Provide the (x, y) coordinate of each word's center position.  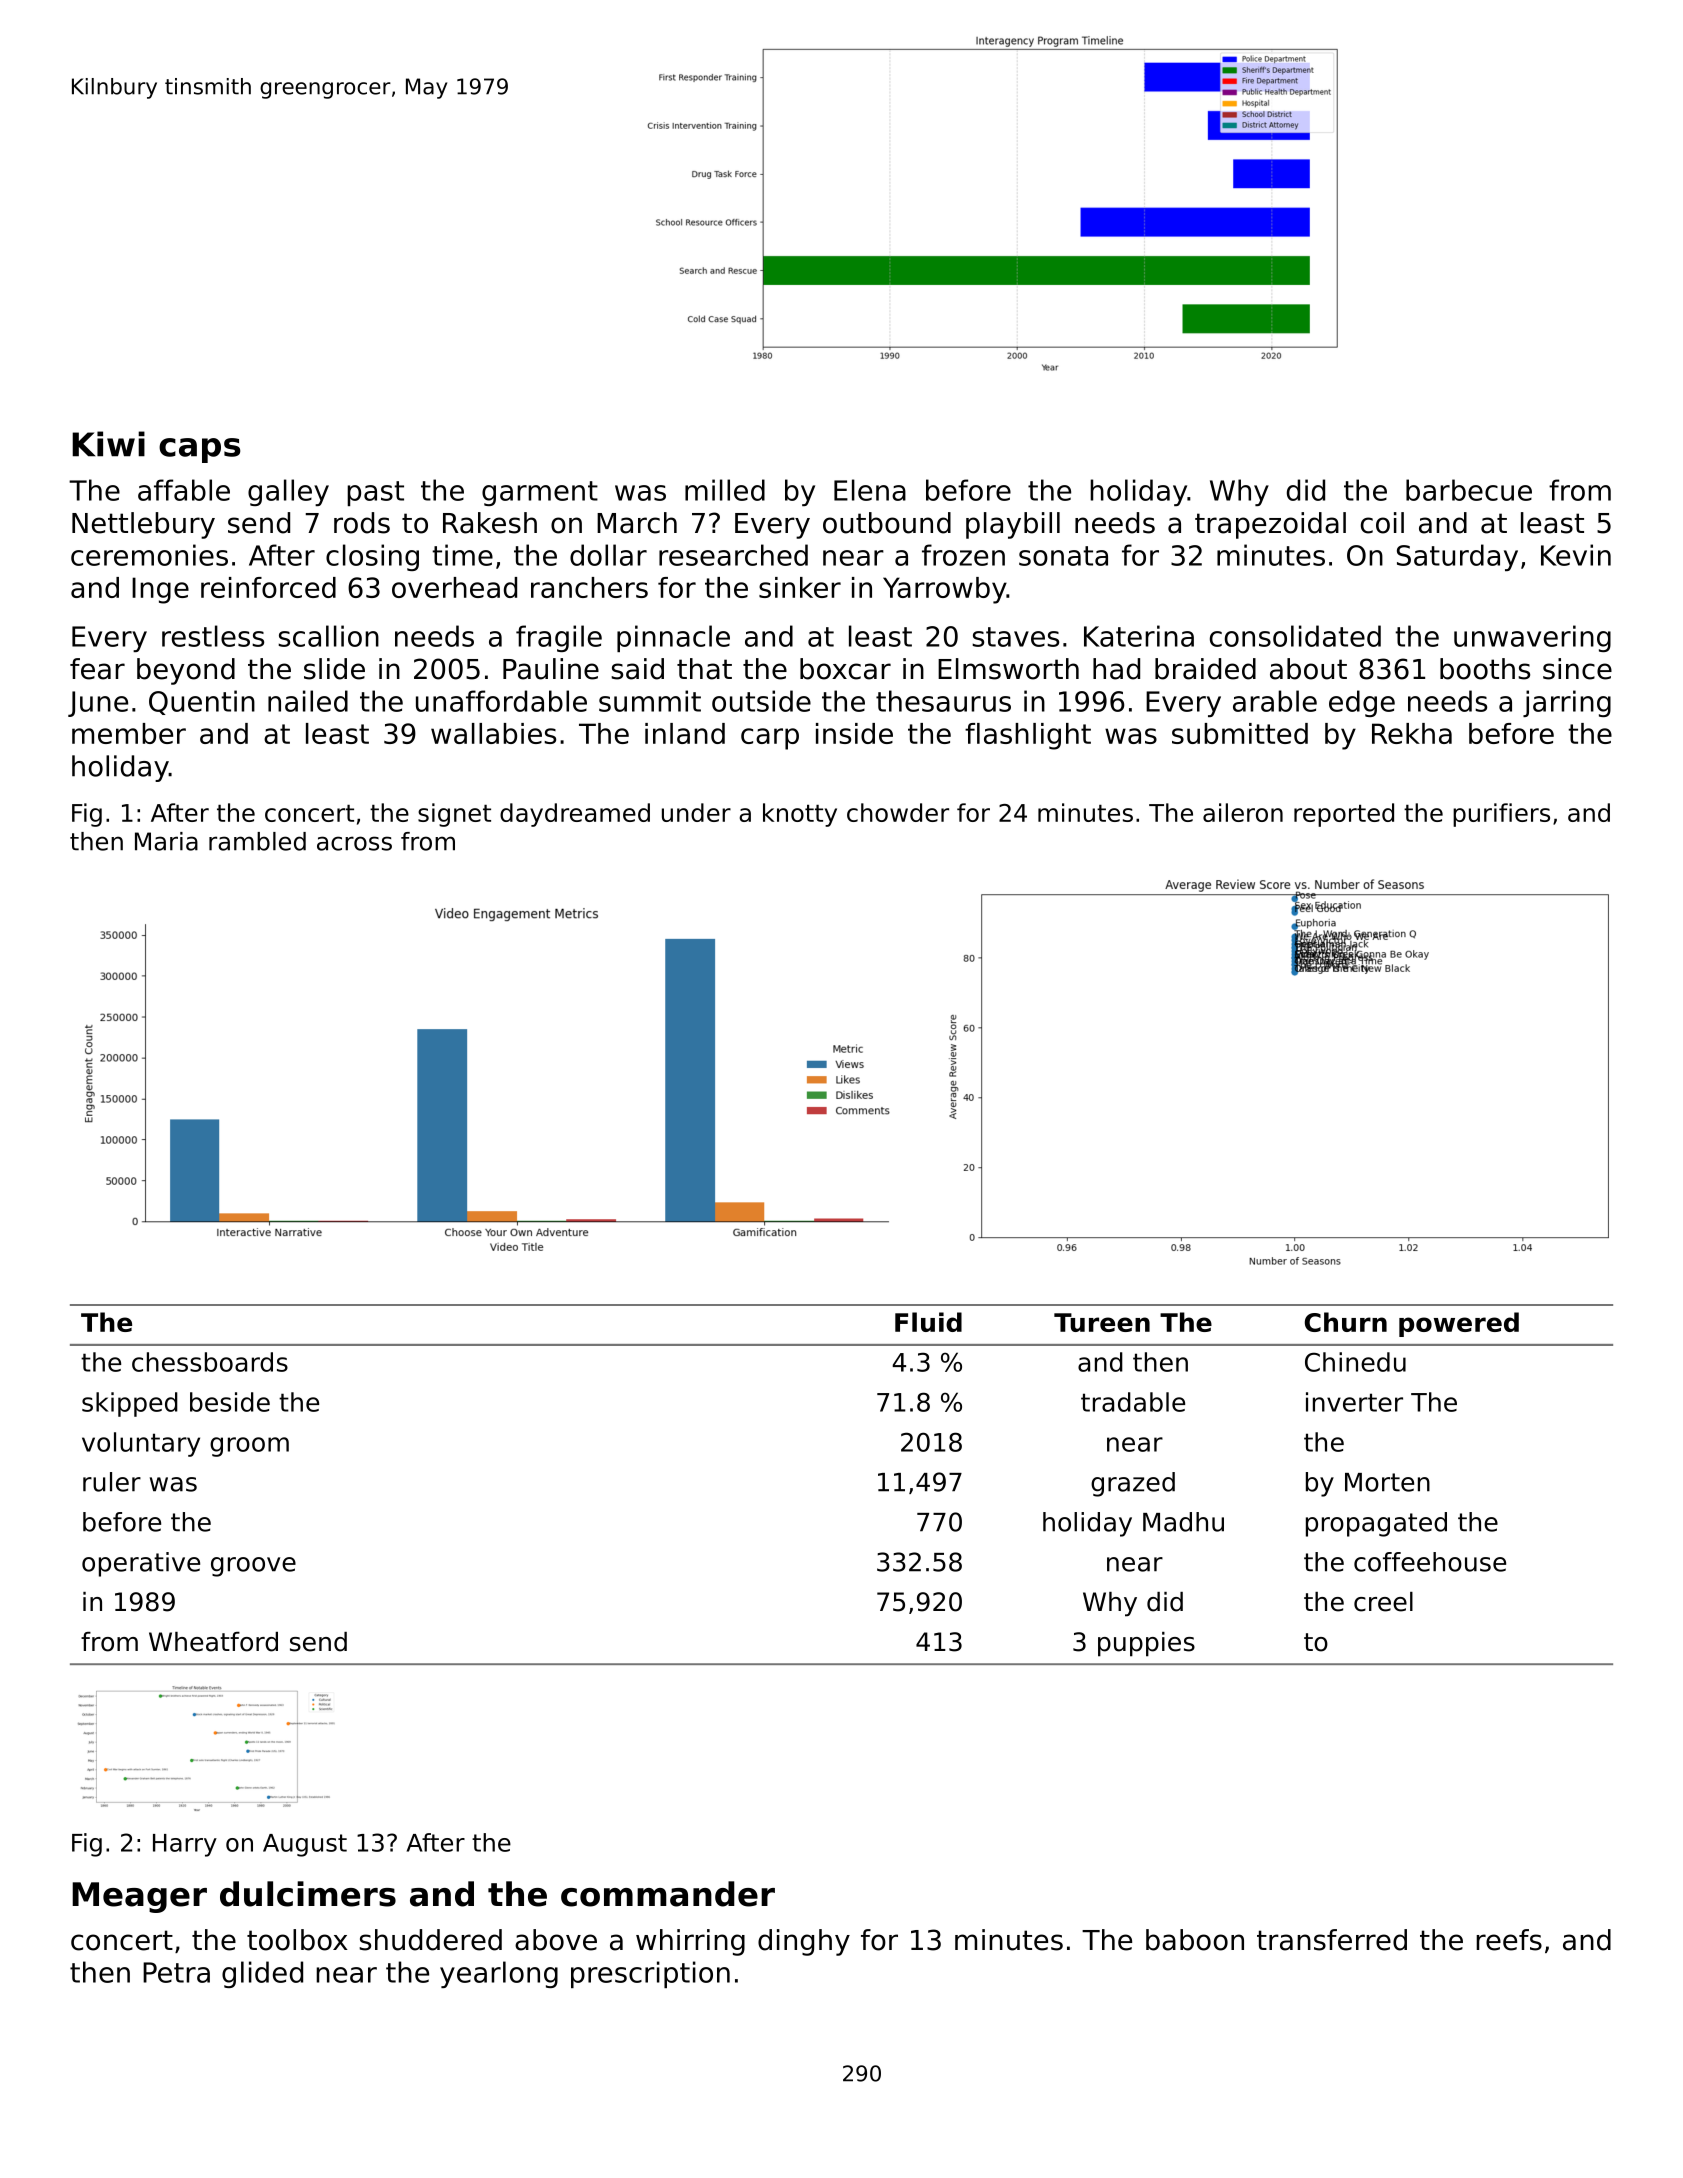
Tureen (1102, 1322)
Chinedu (1355, 1362)
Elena (870, 490)
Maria (166, 841)
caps (200, 450)
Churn (1346, 1322)
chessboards (210, 1362)
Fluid (928, 1322)
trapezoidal (1270, 525)
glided (262, 1974)
